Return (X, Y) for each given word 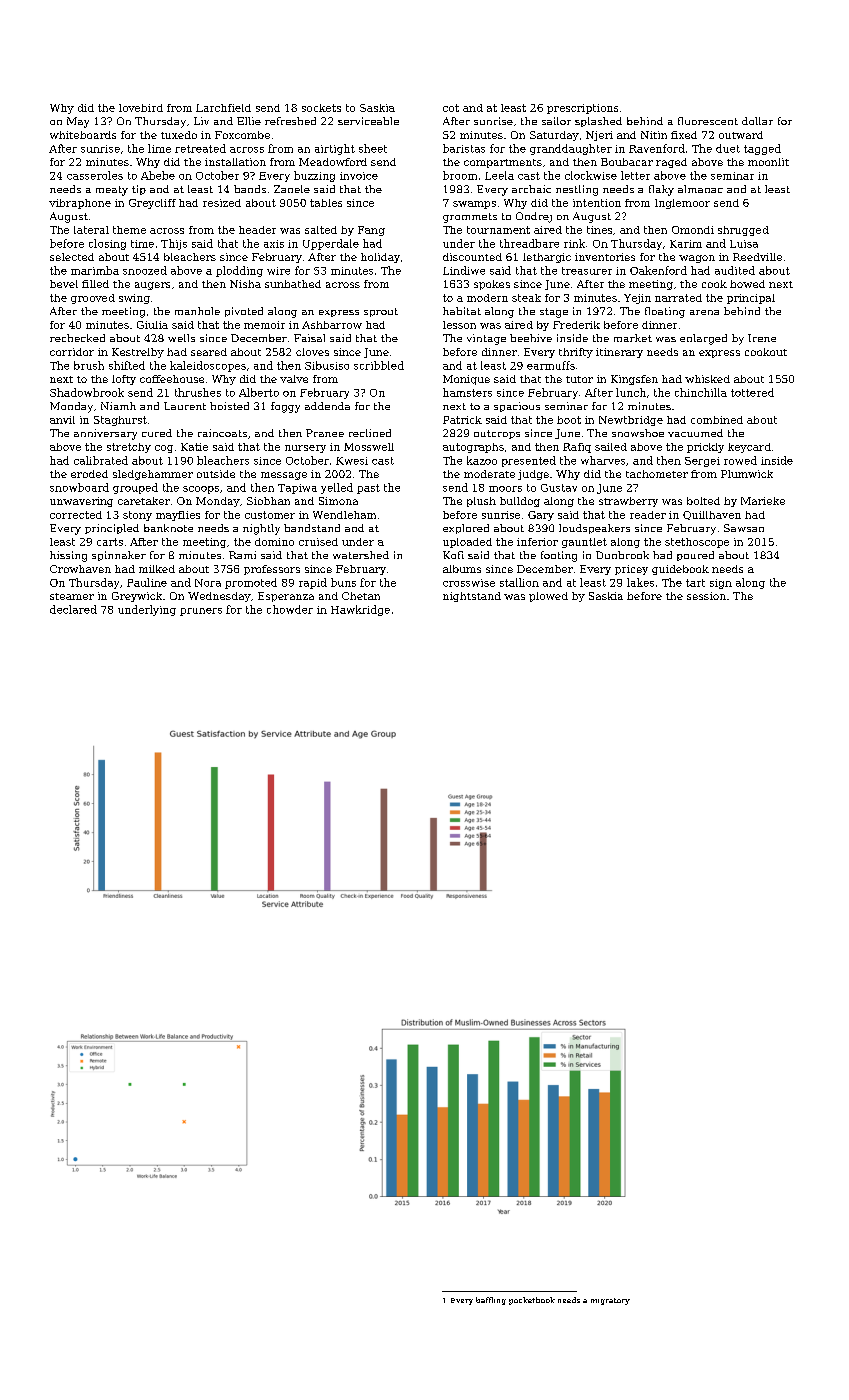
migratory (610, 1301)
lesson (459, 325)
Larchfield (223, 108)
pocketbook (532, 1301)
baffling (491, 1301)
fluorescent (708, 121)
